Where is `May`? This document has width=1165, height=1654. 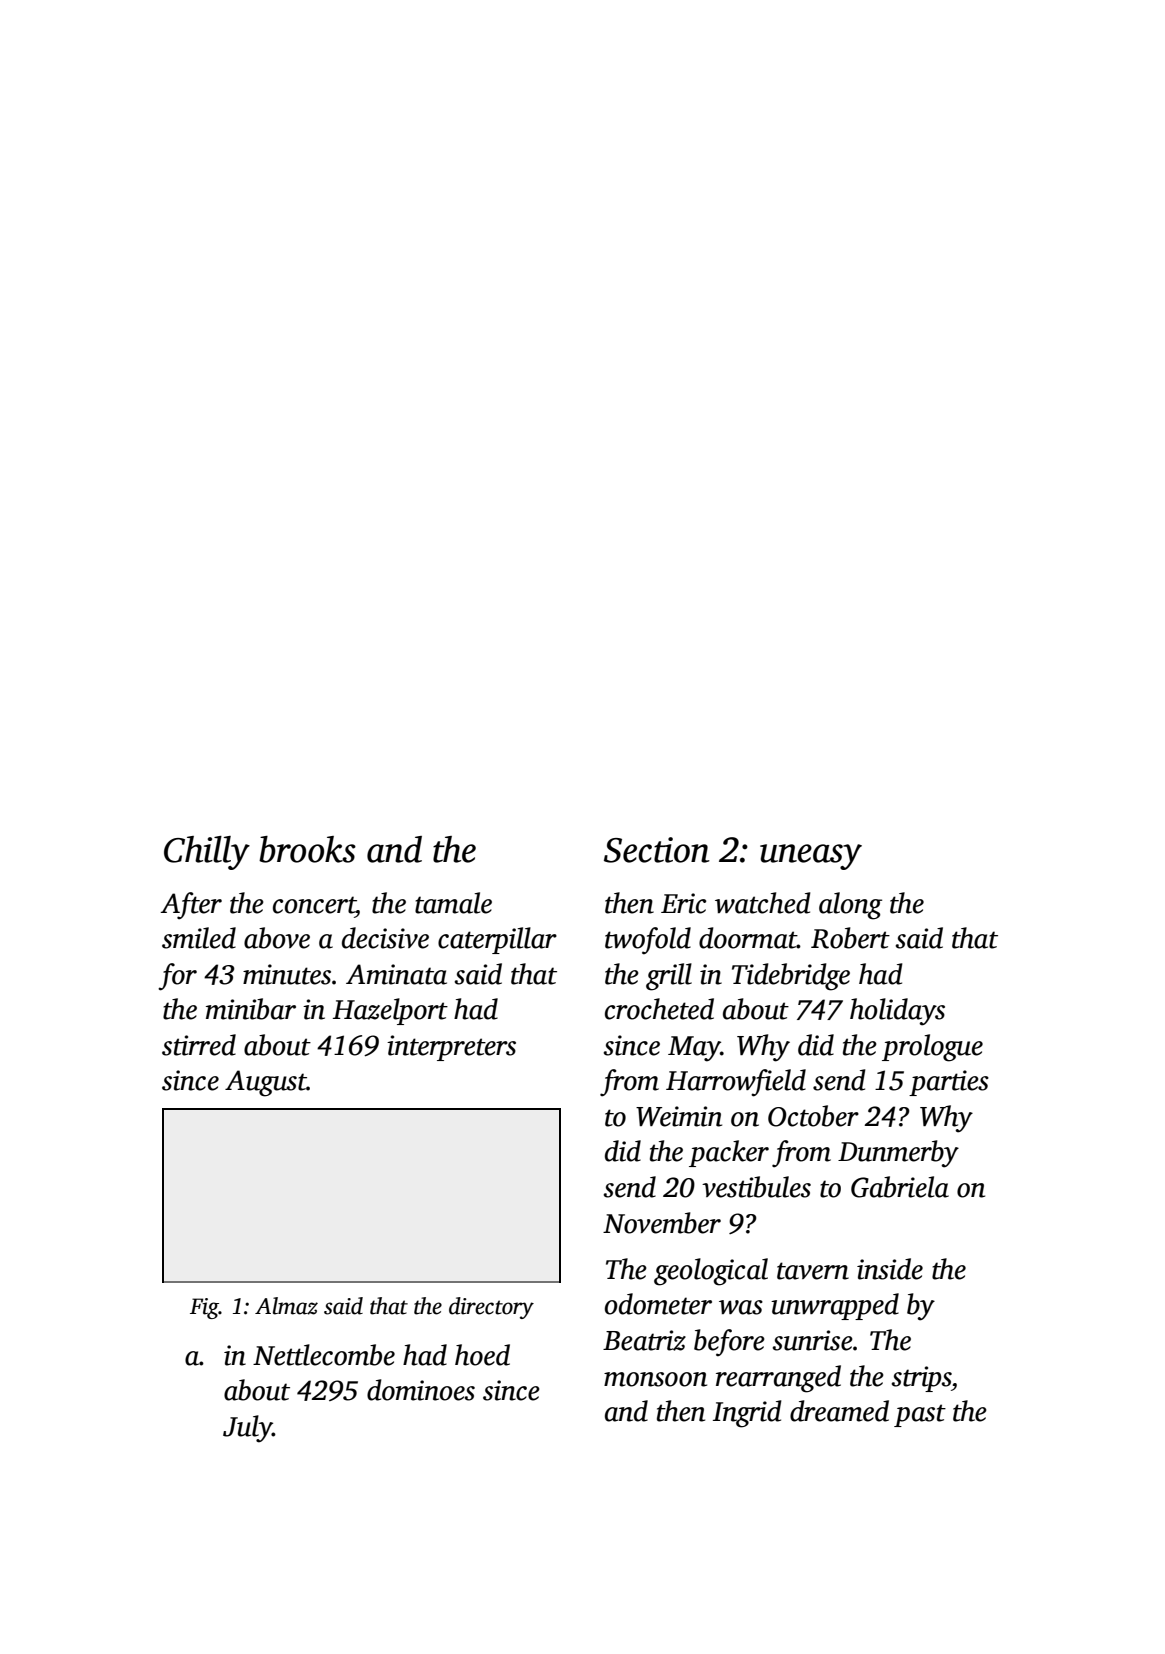
May is located at coordinates (694, 1049).
